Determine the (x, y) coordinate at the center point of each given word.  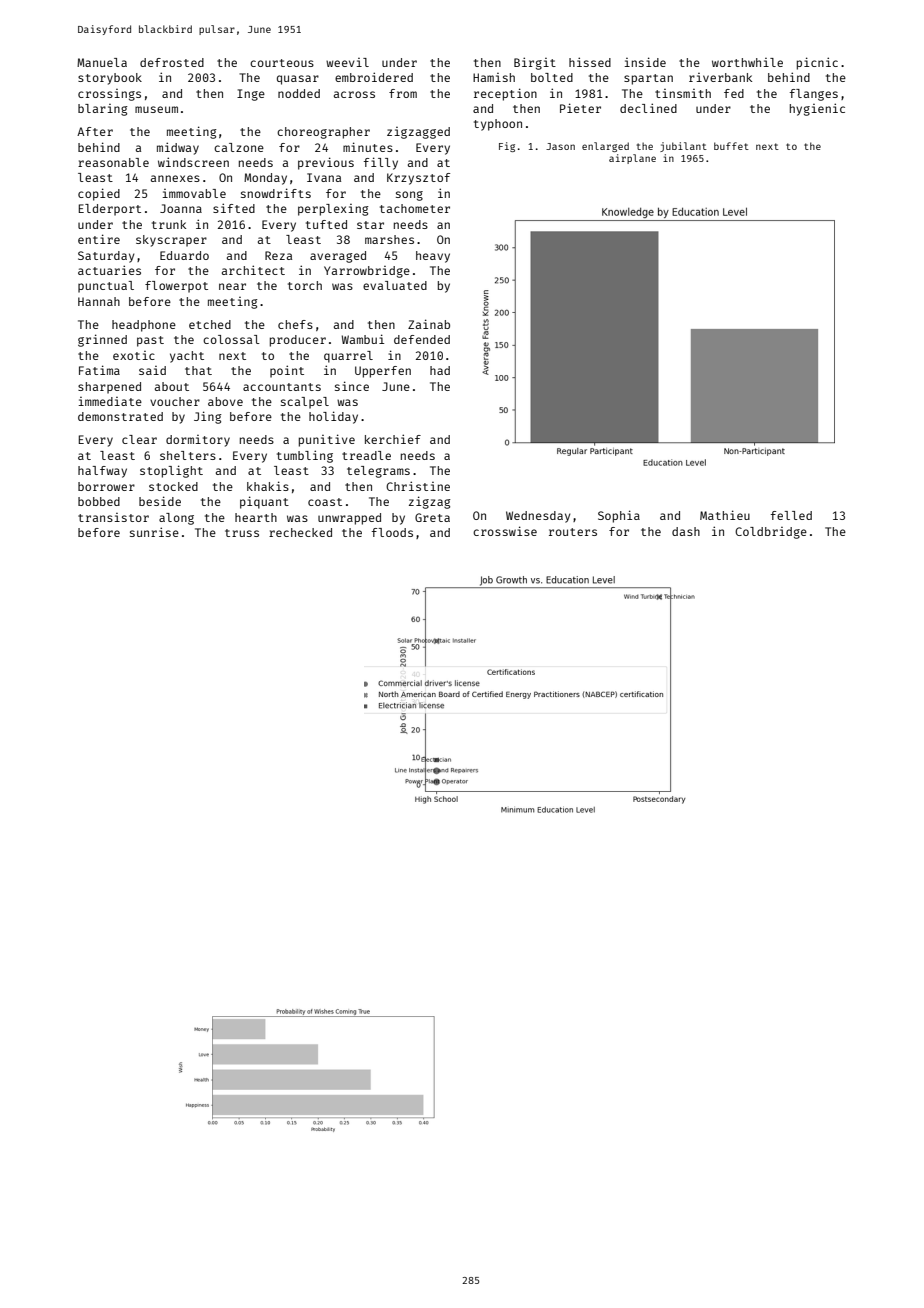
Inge (251, 95)
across (354, 94)
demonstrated (120, 416)
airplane (632, 159)
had (440, 370)
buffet (731, 146)
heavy (433, 257)
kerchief (393, 439)
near (232, 286)
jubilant (683, 147)
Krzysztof (418, 179)
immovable (194, 193)
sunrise (154, 532)
